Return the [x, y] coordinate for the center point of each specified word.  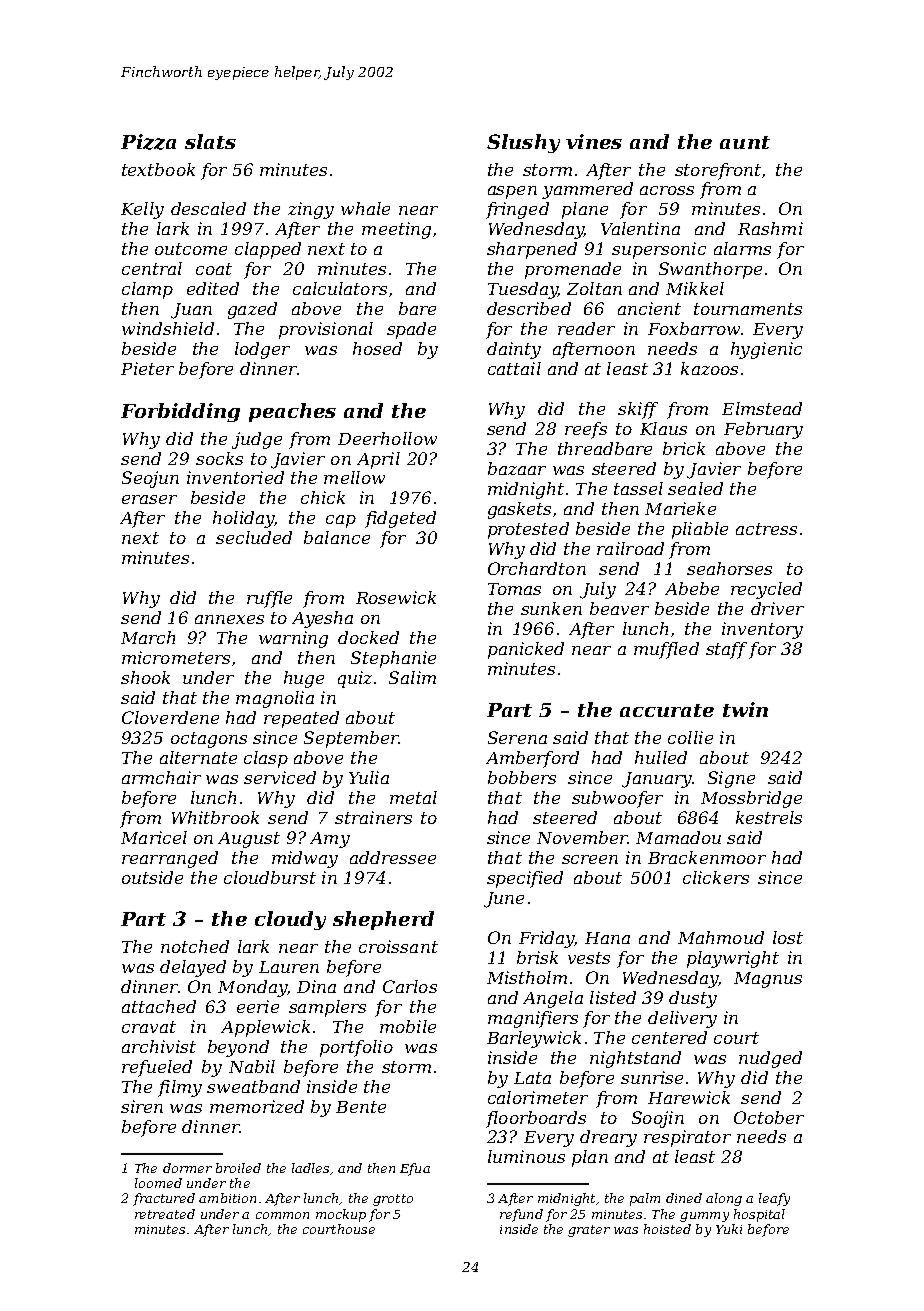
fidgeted [400, 519]
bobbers [522, 777]
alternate [198, 757]
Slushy [523, 143]
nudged [770, 1059]
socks [219, 458]
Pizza [148, 142]
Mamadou [678, 837]
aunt [745, 142]
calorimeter [538, 1097]
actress [766, 529]
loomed [158, 1183]
